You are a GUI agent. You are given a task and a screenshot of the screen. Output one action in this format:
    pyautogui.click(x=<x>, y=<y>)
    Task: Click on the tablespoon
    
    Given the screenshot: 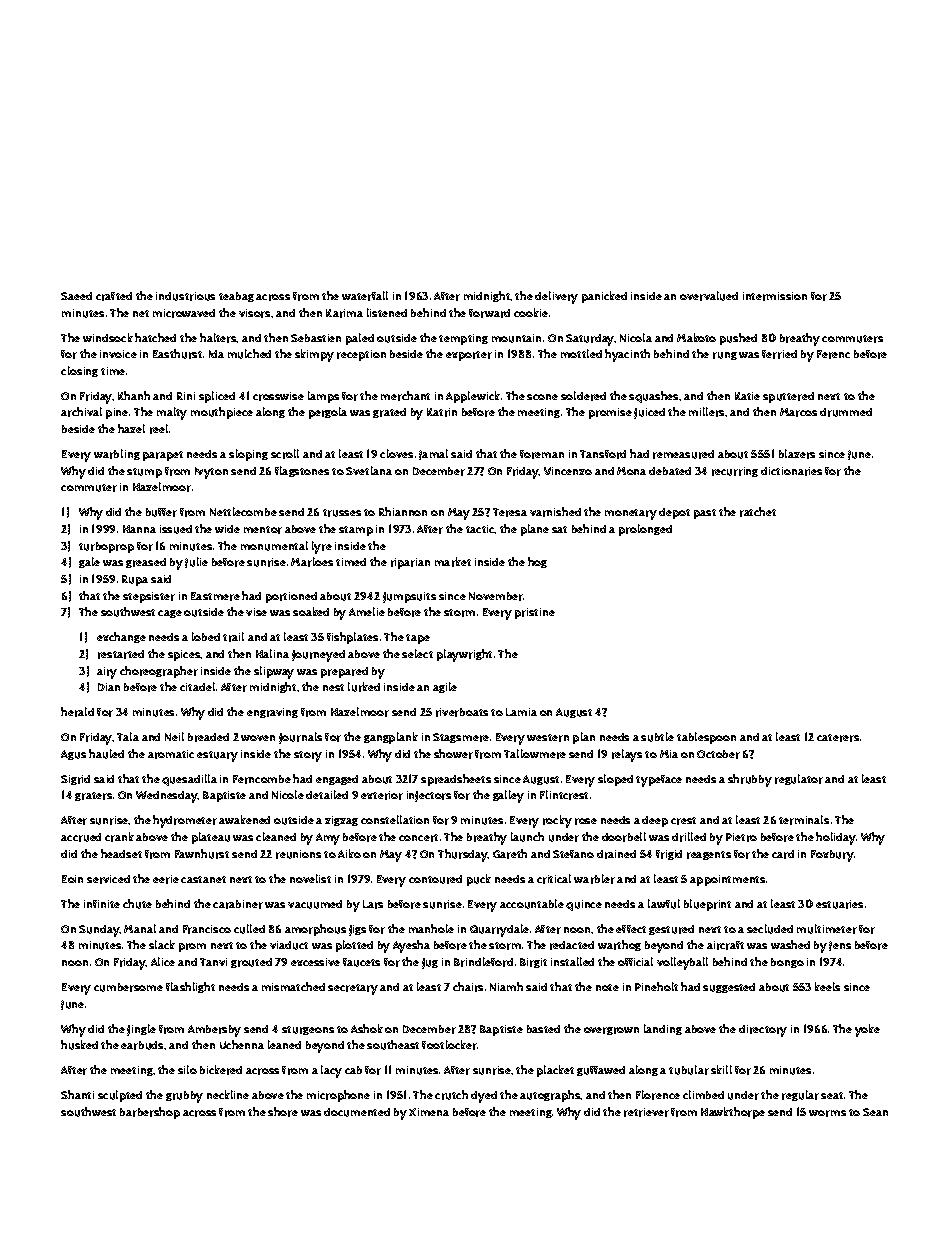 What is the action you would take?
    pyautogui.click(x=706, y=738)
